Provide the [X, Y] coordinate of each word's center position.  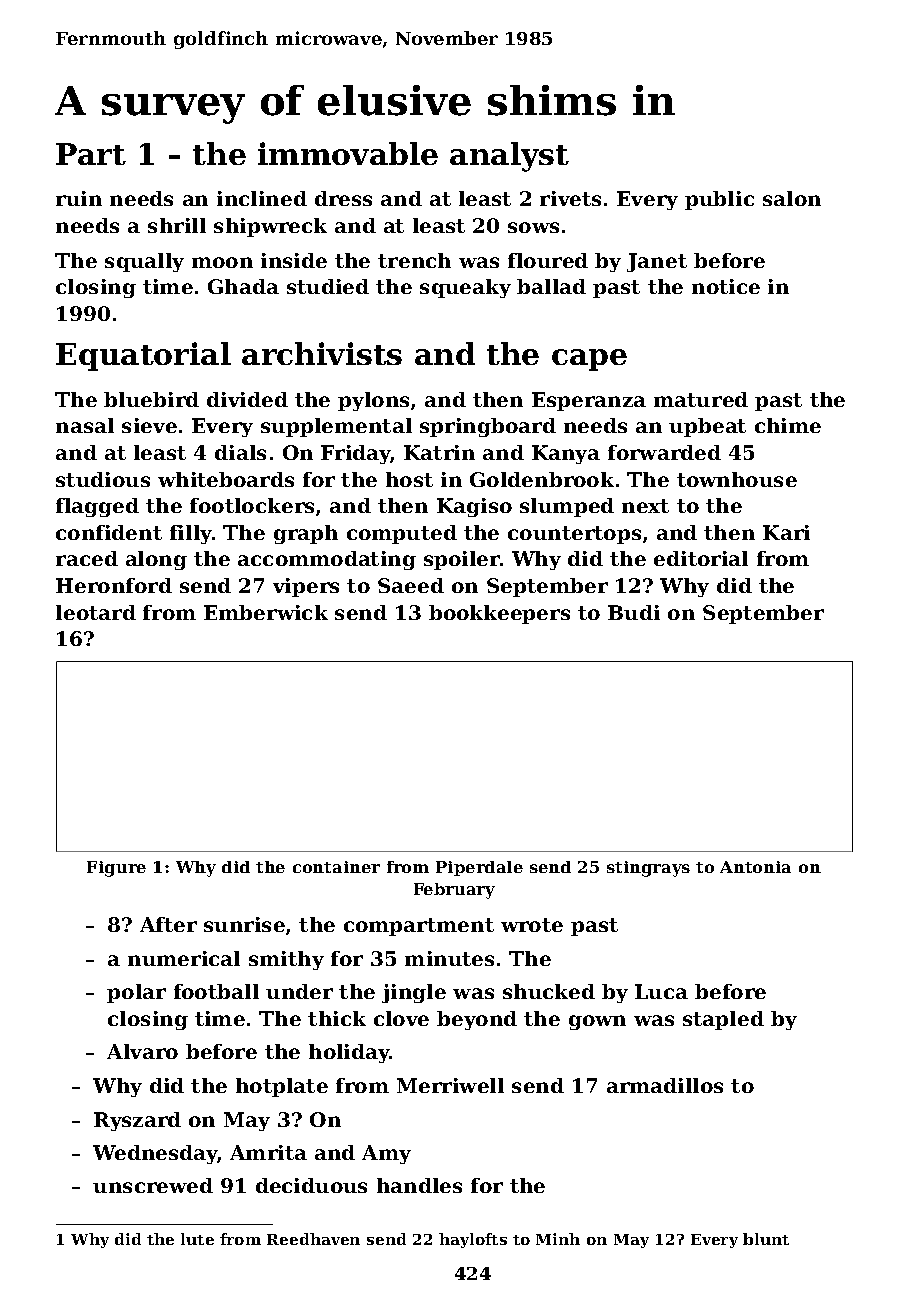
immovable [348, 153]
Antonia [755, 867]
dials [240, 452]
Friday [356, 454]
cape [589, 360]
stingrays [648, 869]
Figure [116, 869]
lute [197, 1239]
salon [792, 198]
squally [144, 262]
